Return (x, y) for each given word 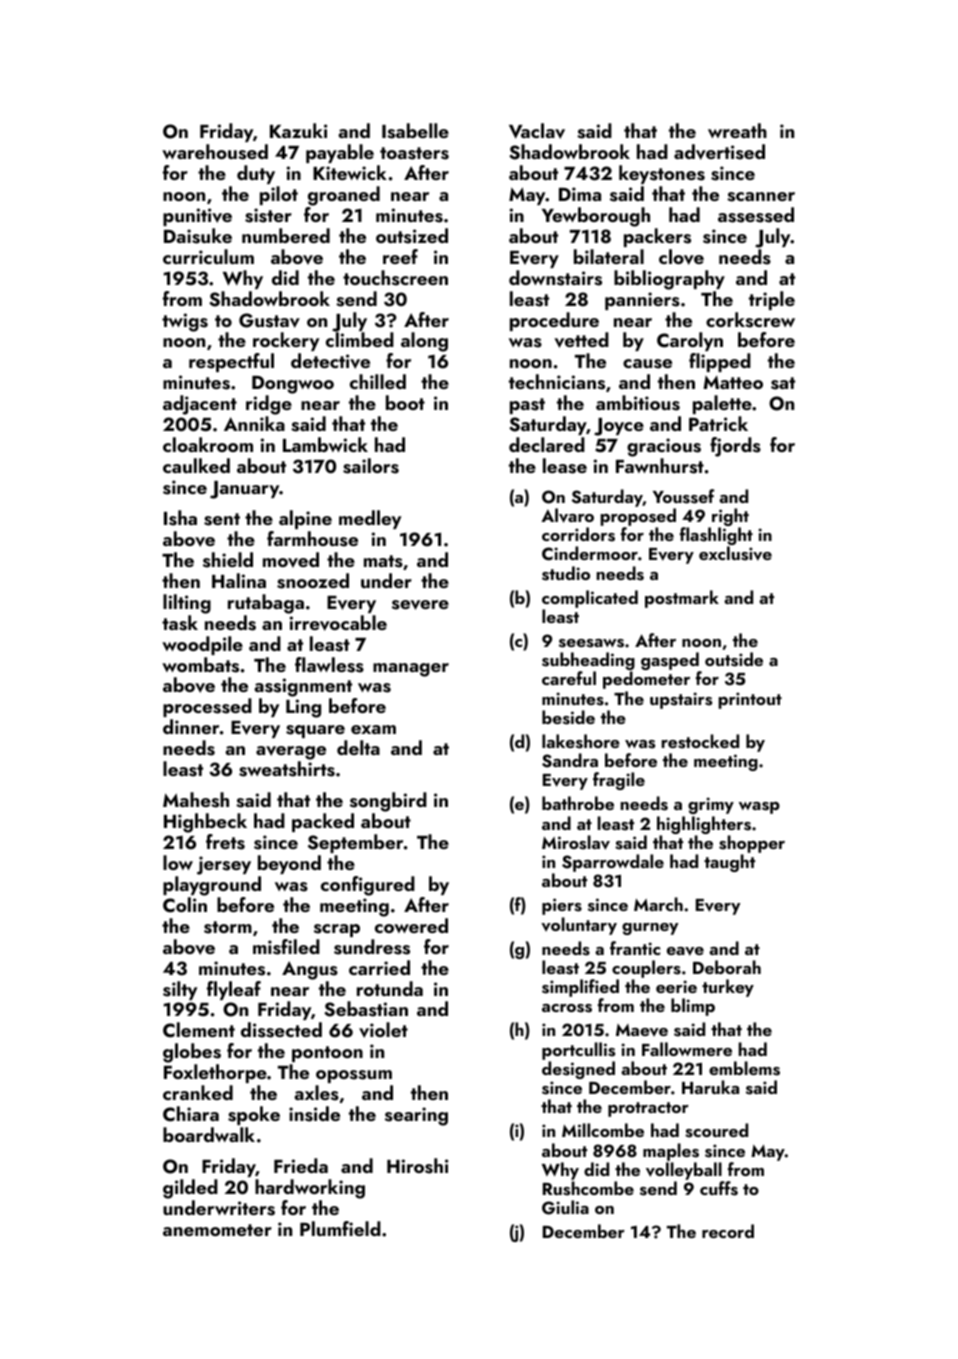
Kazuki (298, 130)
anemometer (217, 1230)
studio (566, 573)
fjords (735, 447)
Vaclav (537, 131)
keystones (662, 174)
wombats (200, 665)
